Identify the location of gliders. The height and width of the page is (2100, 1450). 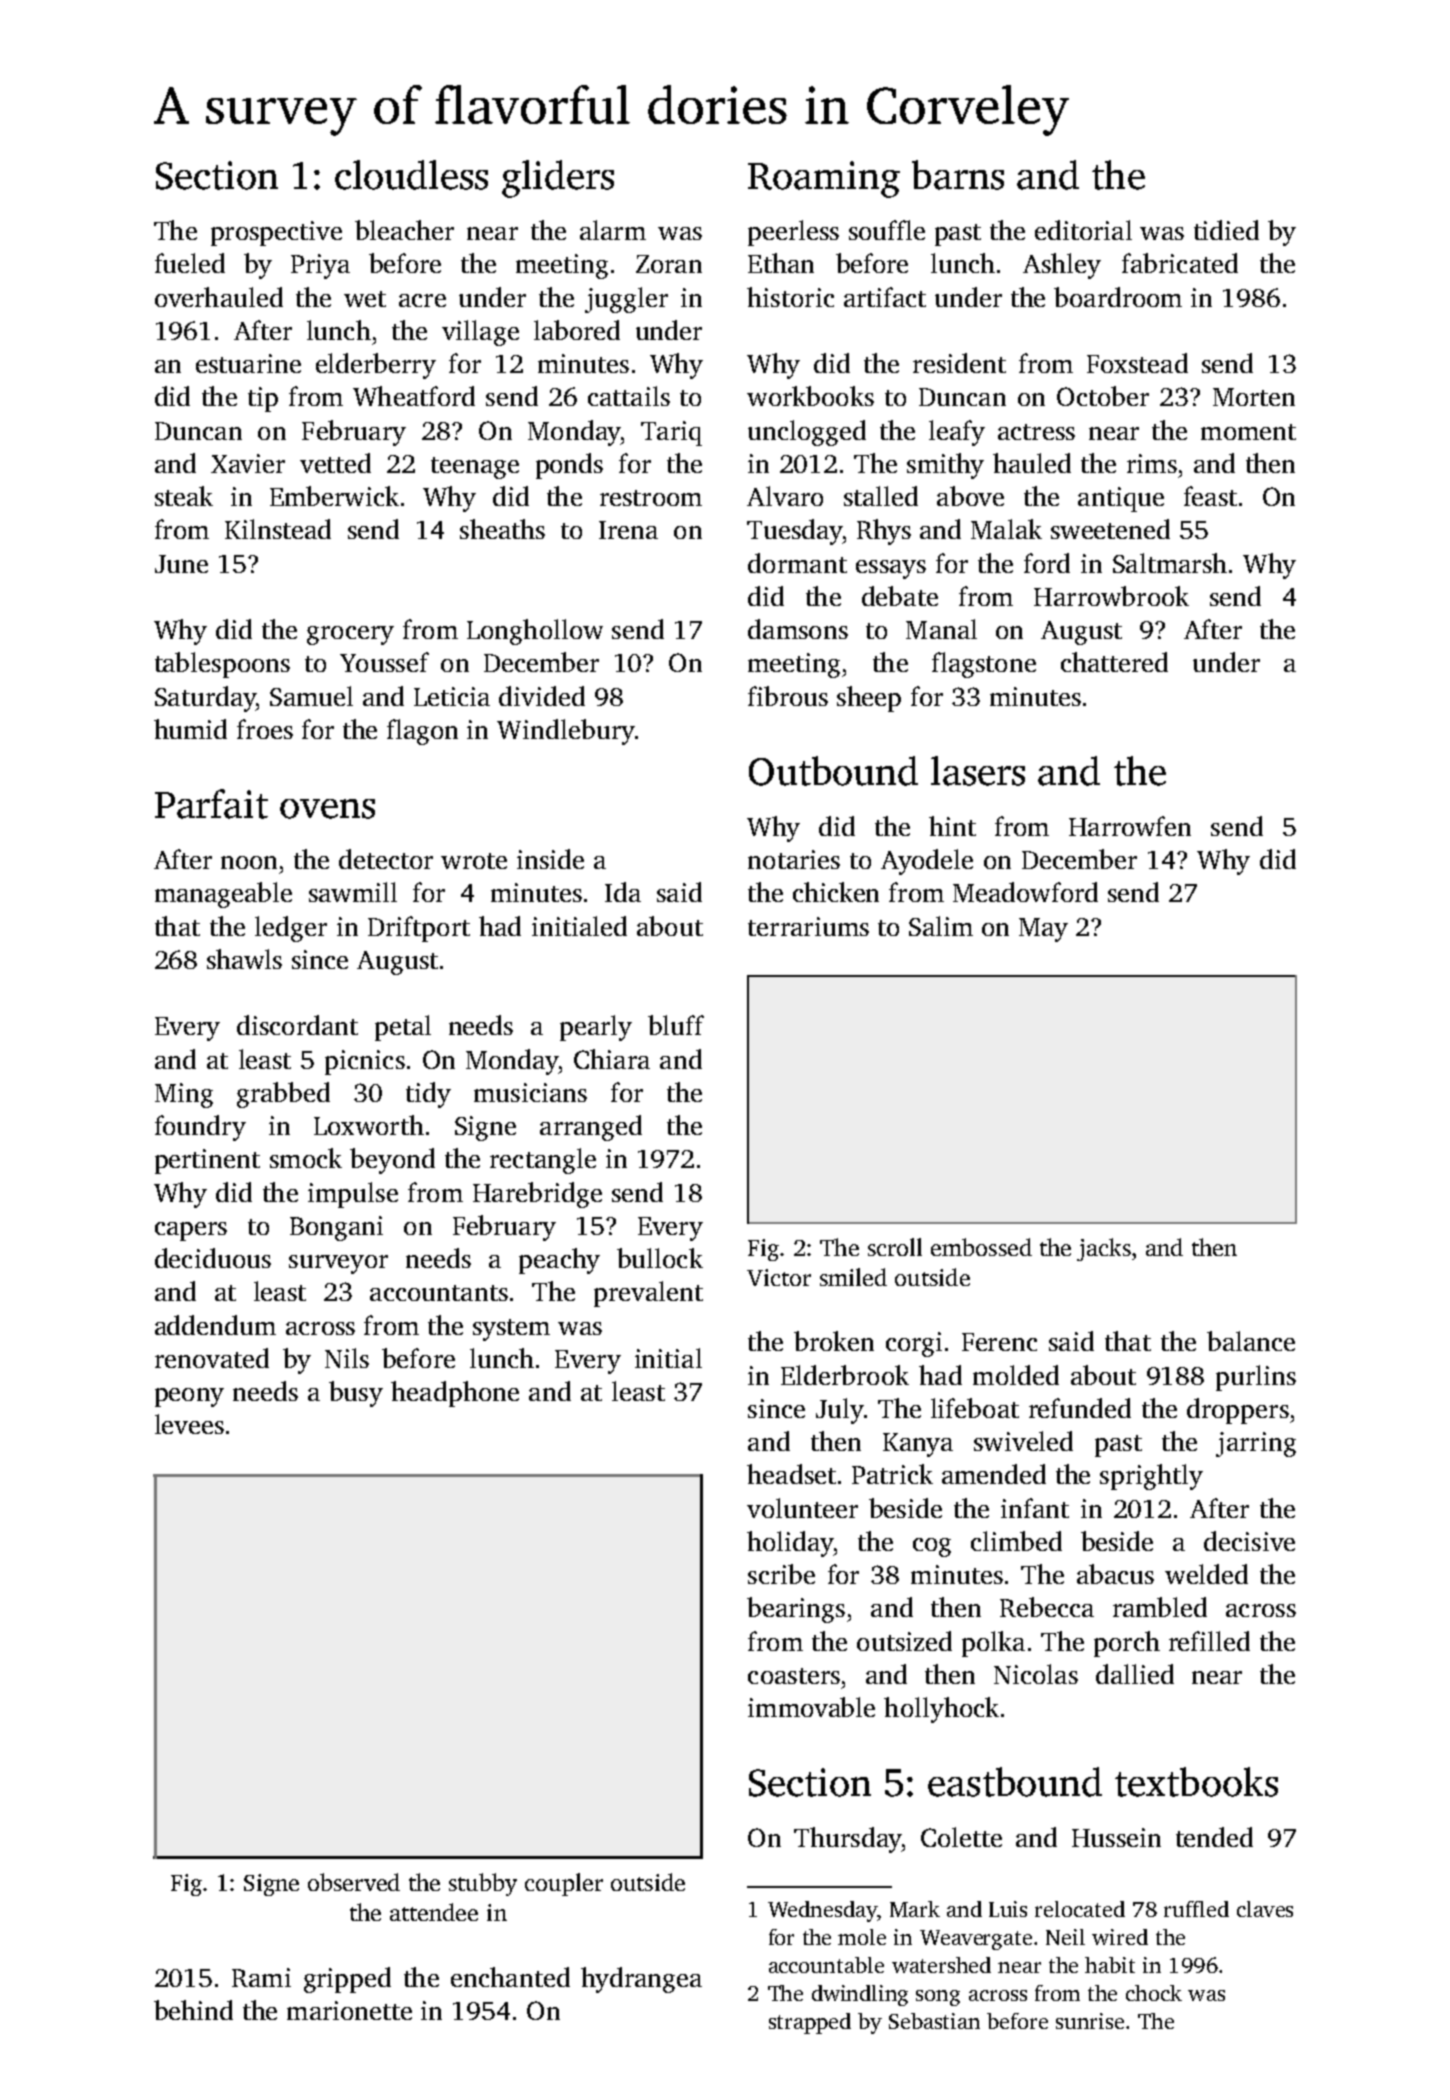
(558, 179).
